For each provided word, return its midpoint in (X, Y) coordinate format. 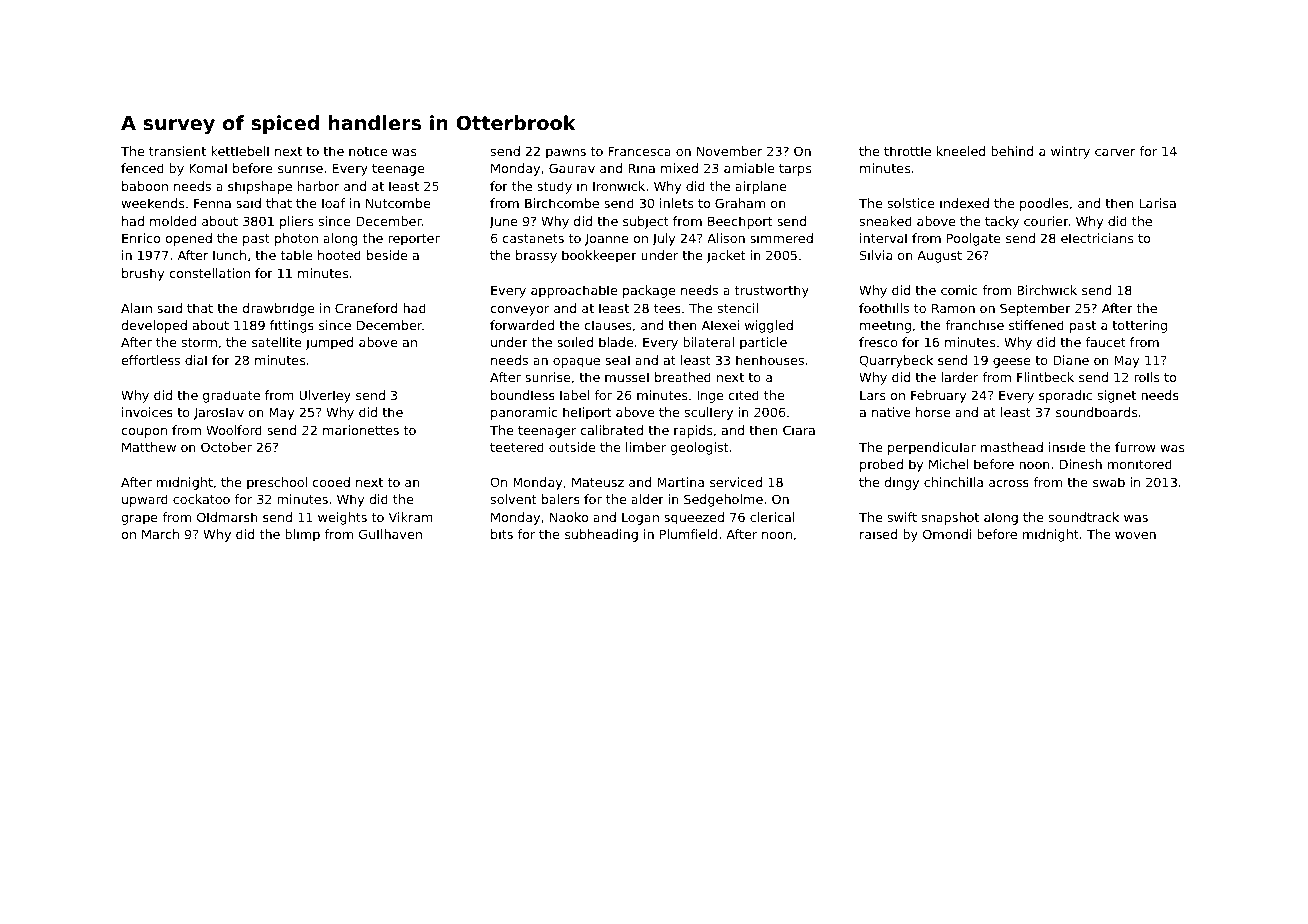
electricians (1097, 238)
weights (342, 518)
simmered (781, 238)
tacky (1002, 222)
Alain (136, 308)
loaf (333, 203)
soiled (575, 342)
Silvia (876, 255)
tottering (1139, 326)
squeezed (694, 518)
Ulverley (325, 396)
